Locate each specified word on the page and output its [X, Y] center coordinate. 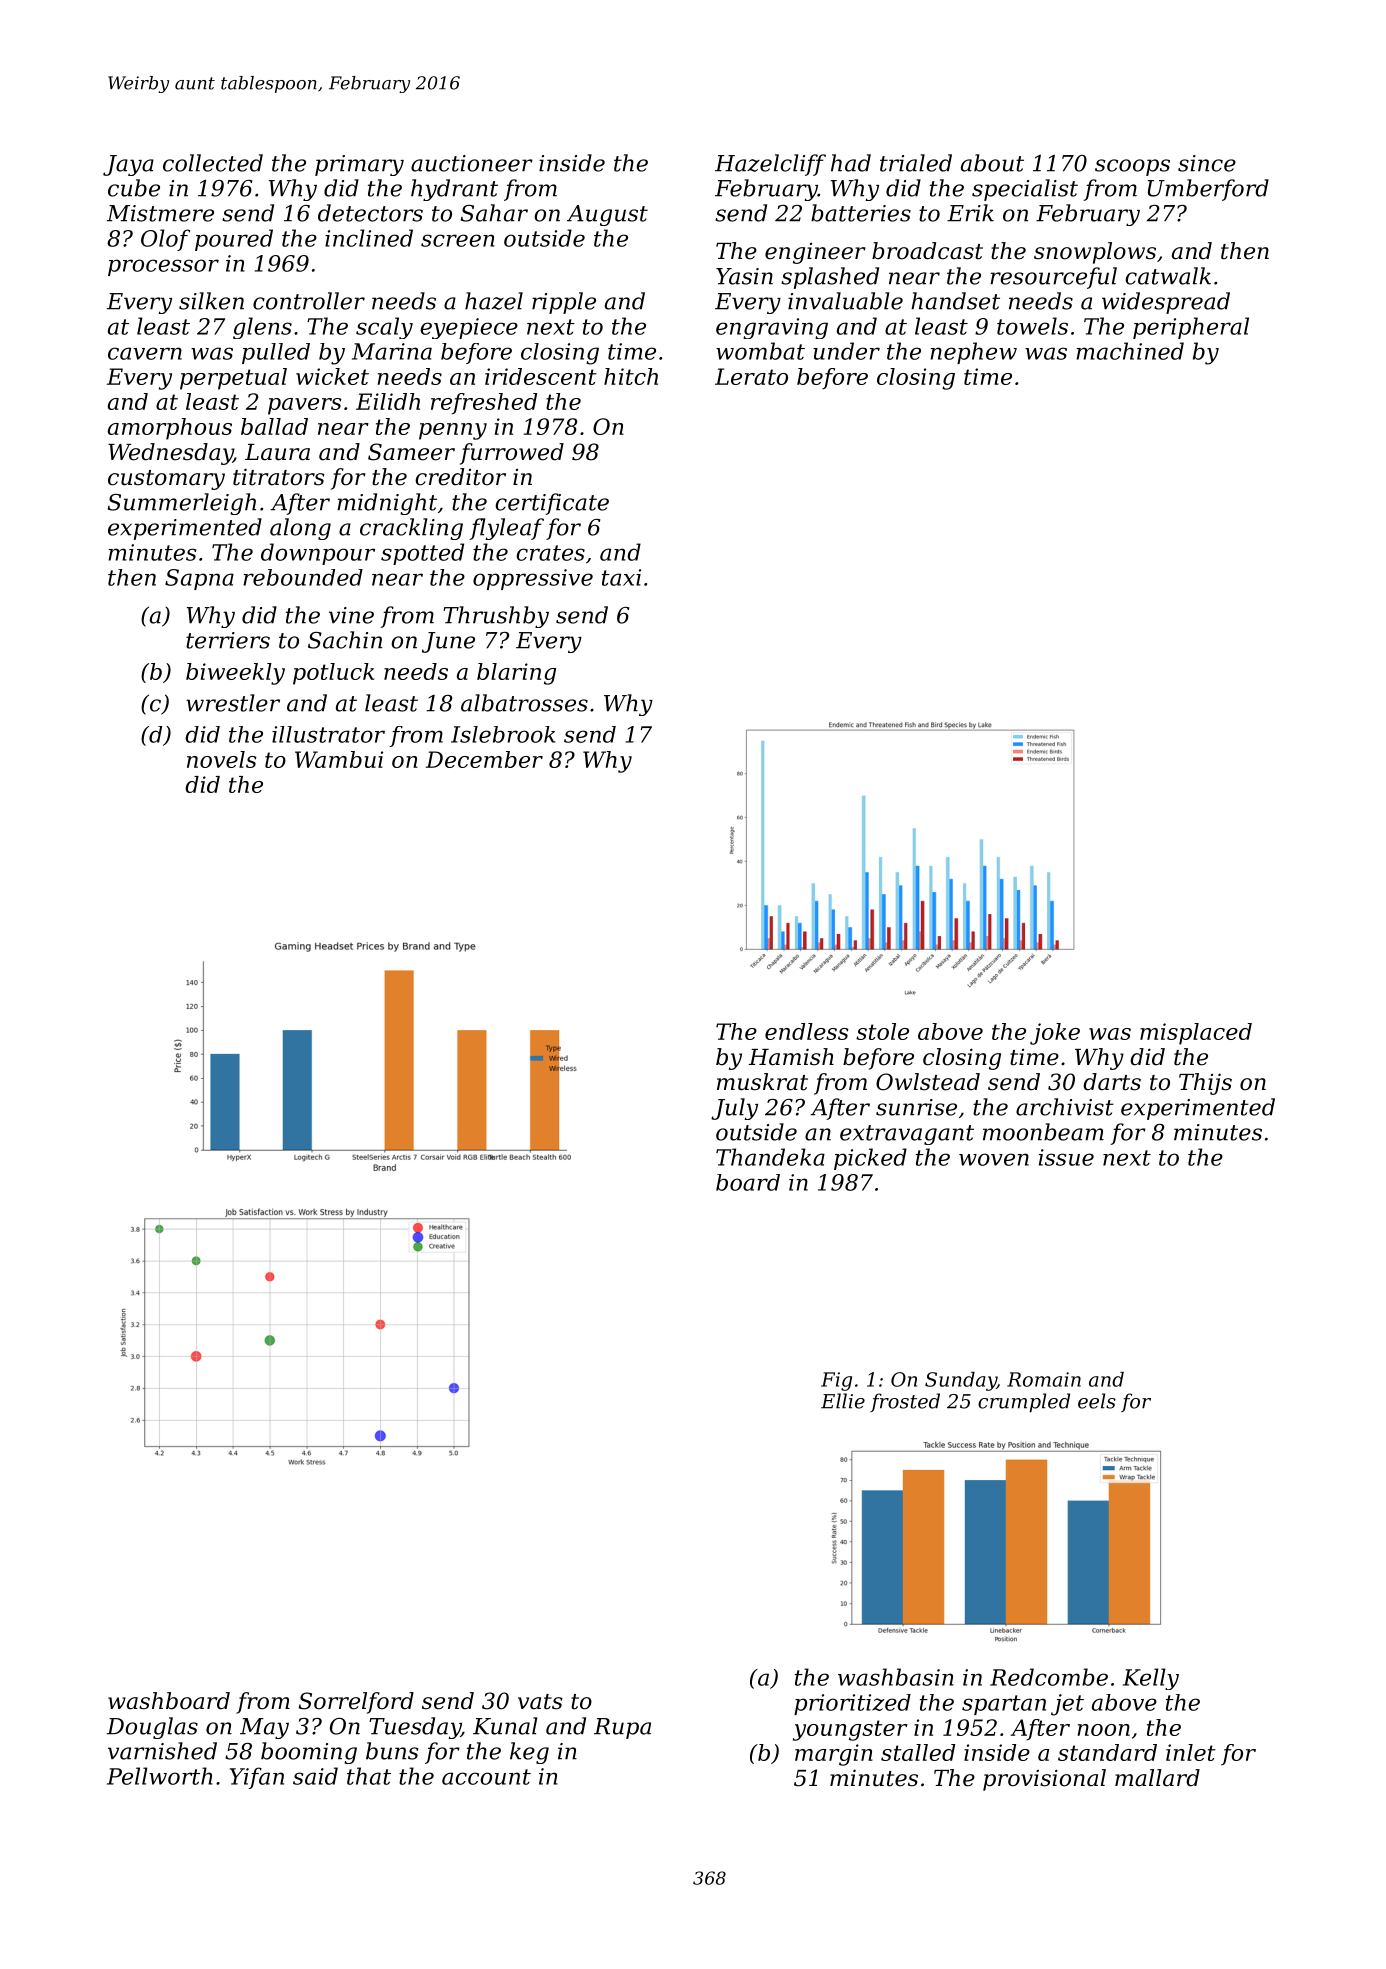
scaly [384, 328]
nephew [974, 353]
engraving [772, 328]
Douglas [152, 1728]
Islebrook [503, 734]
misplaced [1196, 1034]
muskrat [762, 1082]
